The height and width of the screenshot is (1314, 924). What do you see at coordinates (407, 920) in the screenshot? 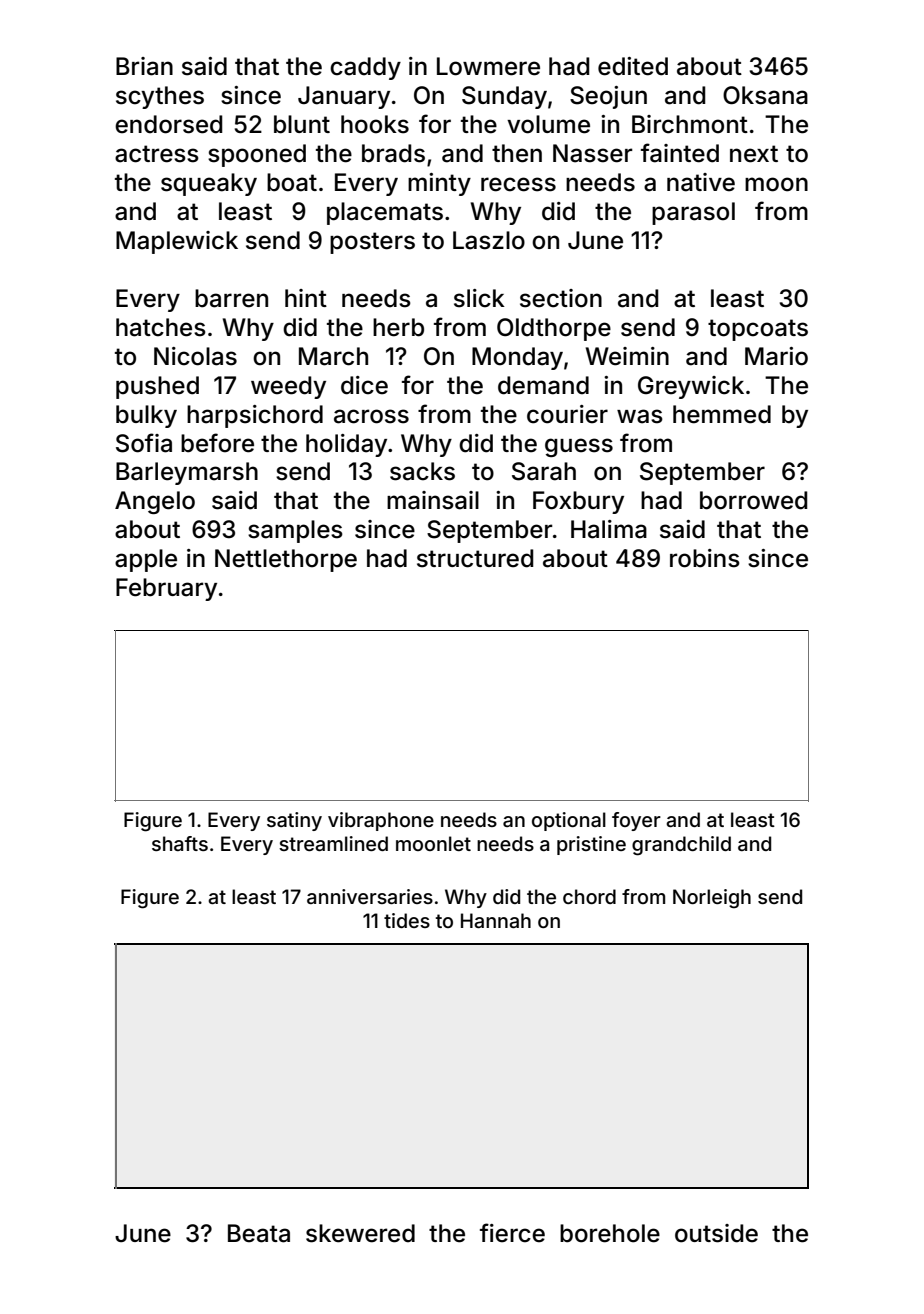
I see `tides` at bounding box center [407, 920].
